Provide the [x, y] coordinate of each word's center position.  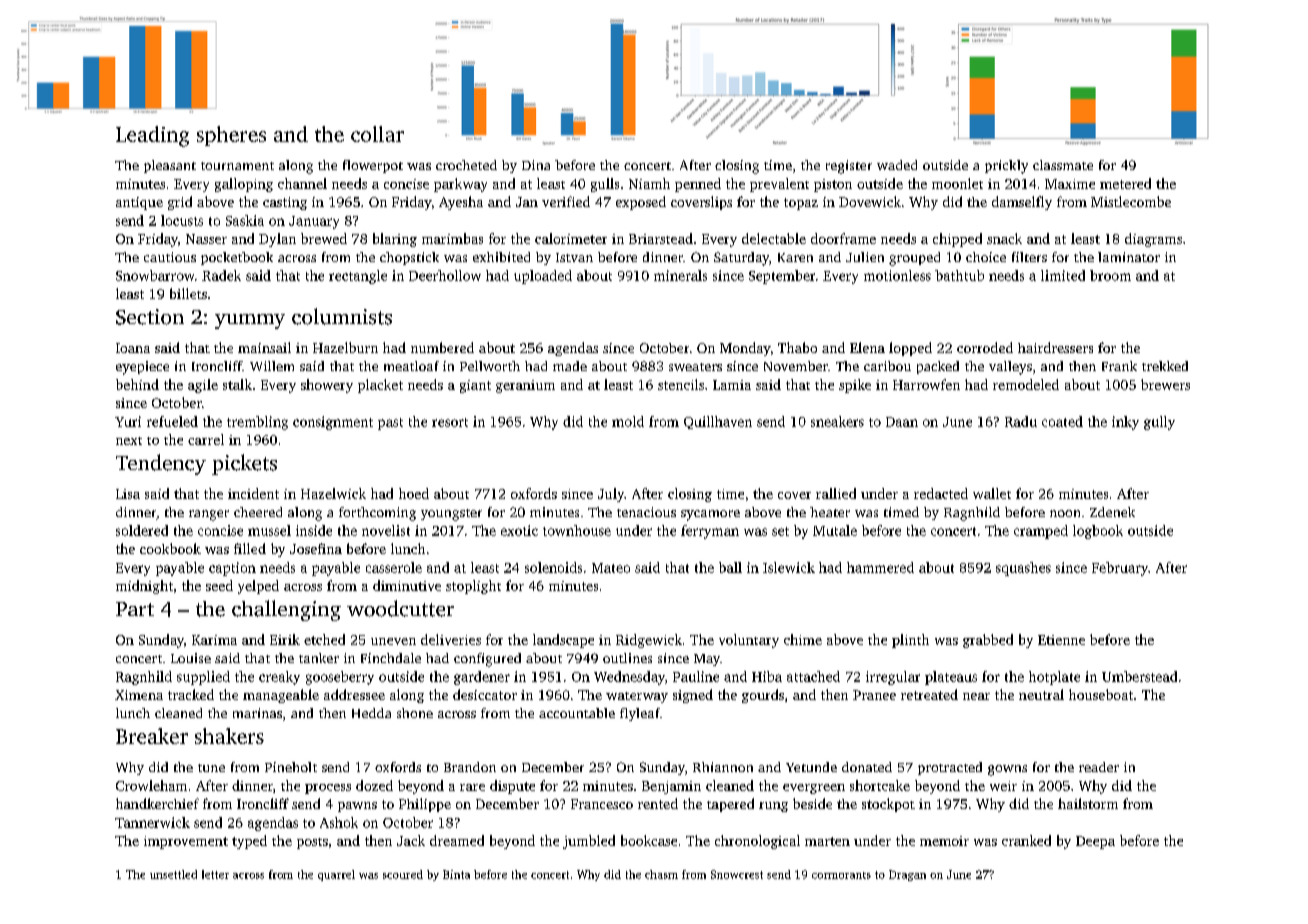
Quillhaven [718, 422]
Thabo [797, 347]
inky [1125, 423]
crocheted [466, 165]
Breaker [152, 736]
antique [139, 203]
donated [867, 767]
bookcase [649, 840]
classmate [1063, 165]
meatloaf [411, 366]
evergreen [814, 789]
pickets [244, 464]
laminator [1129, 257]
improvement [186, 842]
